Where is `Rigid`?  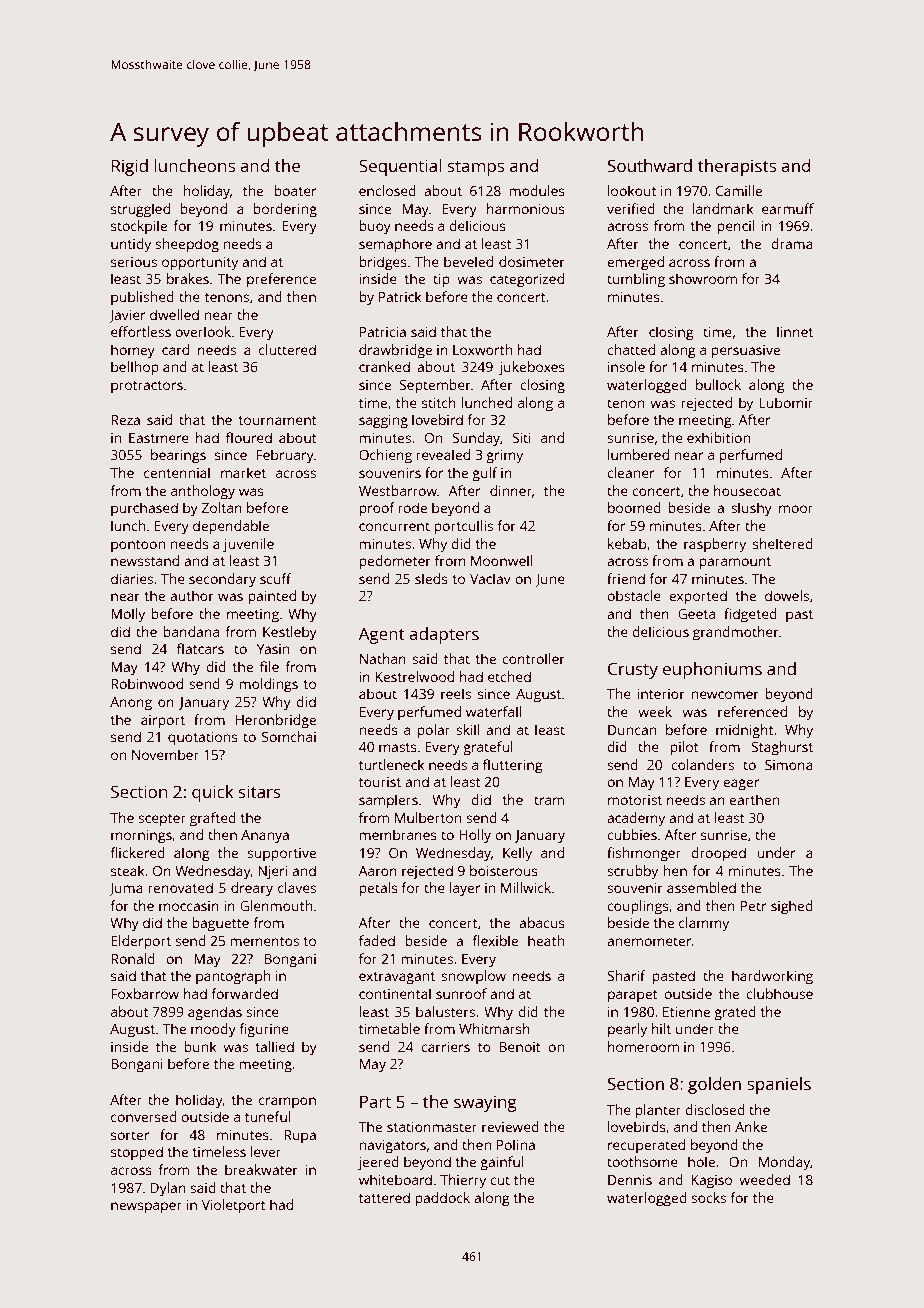 Rigid is located at coordinates (130, 167).
